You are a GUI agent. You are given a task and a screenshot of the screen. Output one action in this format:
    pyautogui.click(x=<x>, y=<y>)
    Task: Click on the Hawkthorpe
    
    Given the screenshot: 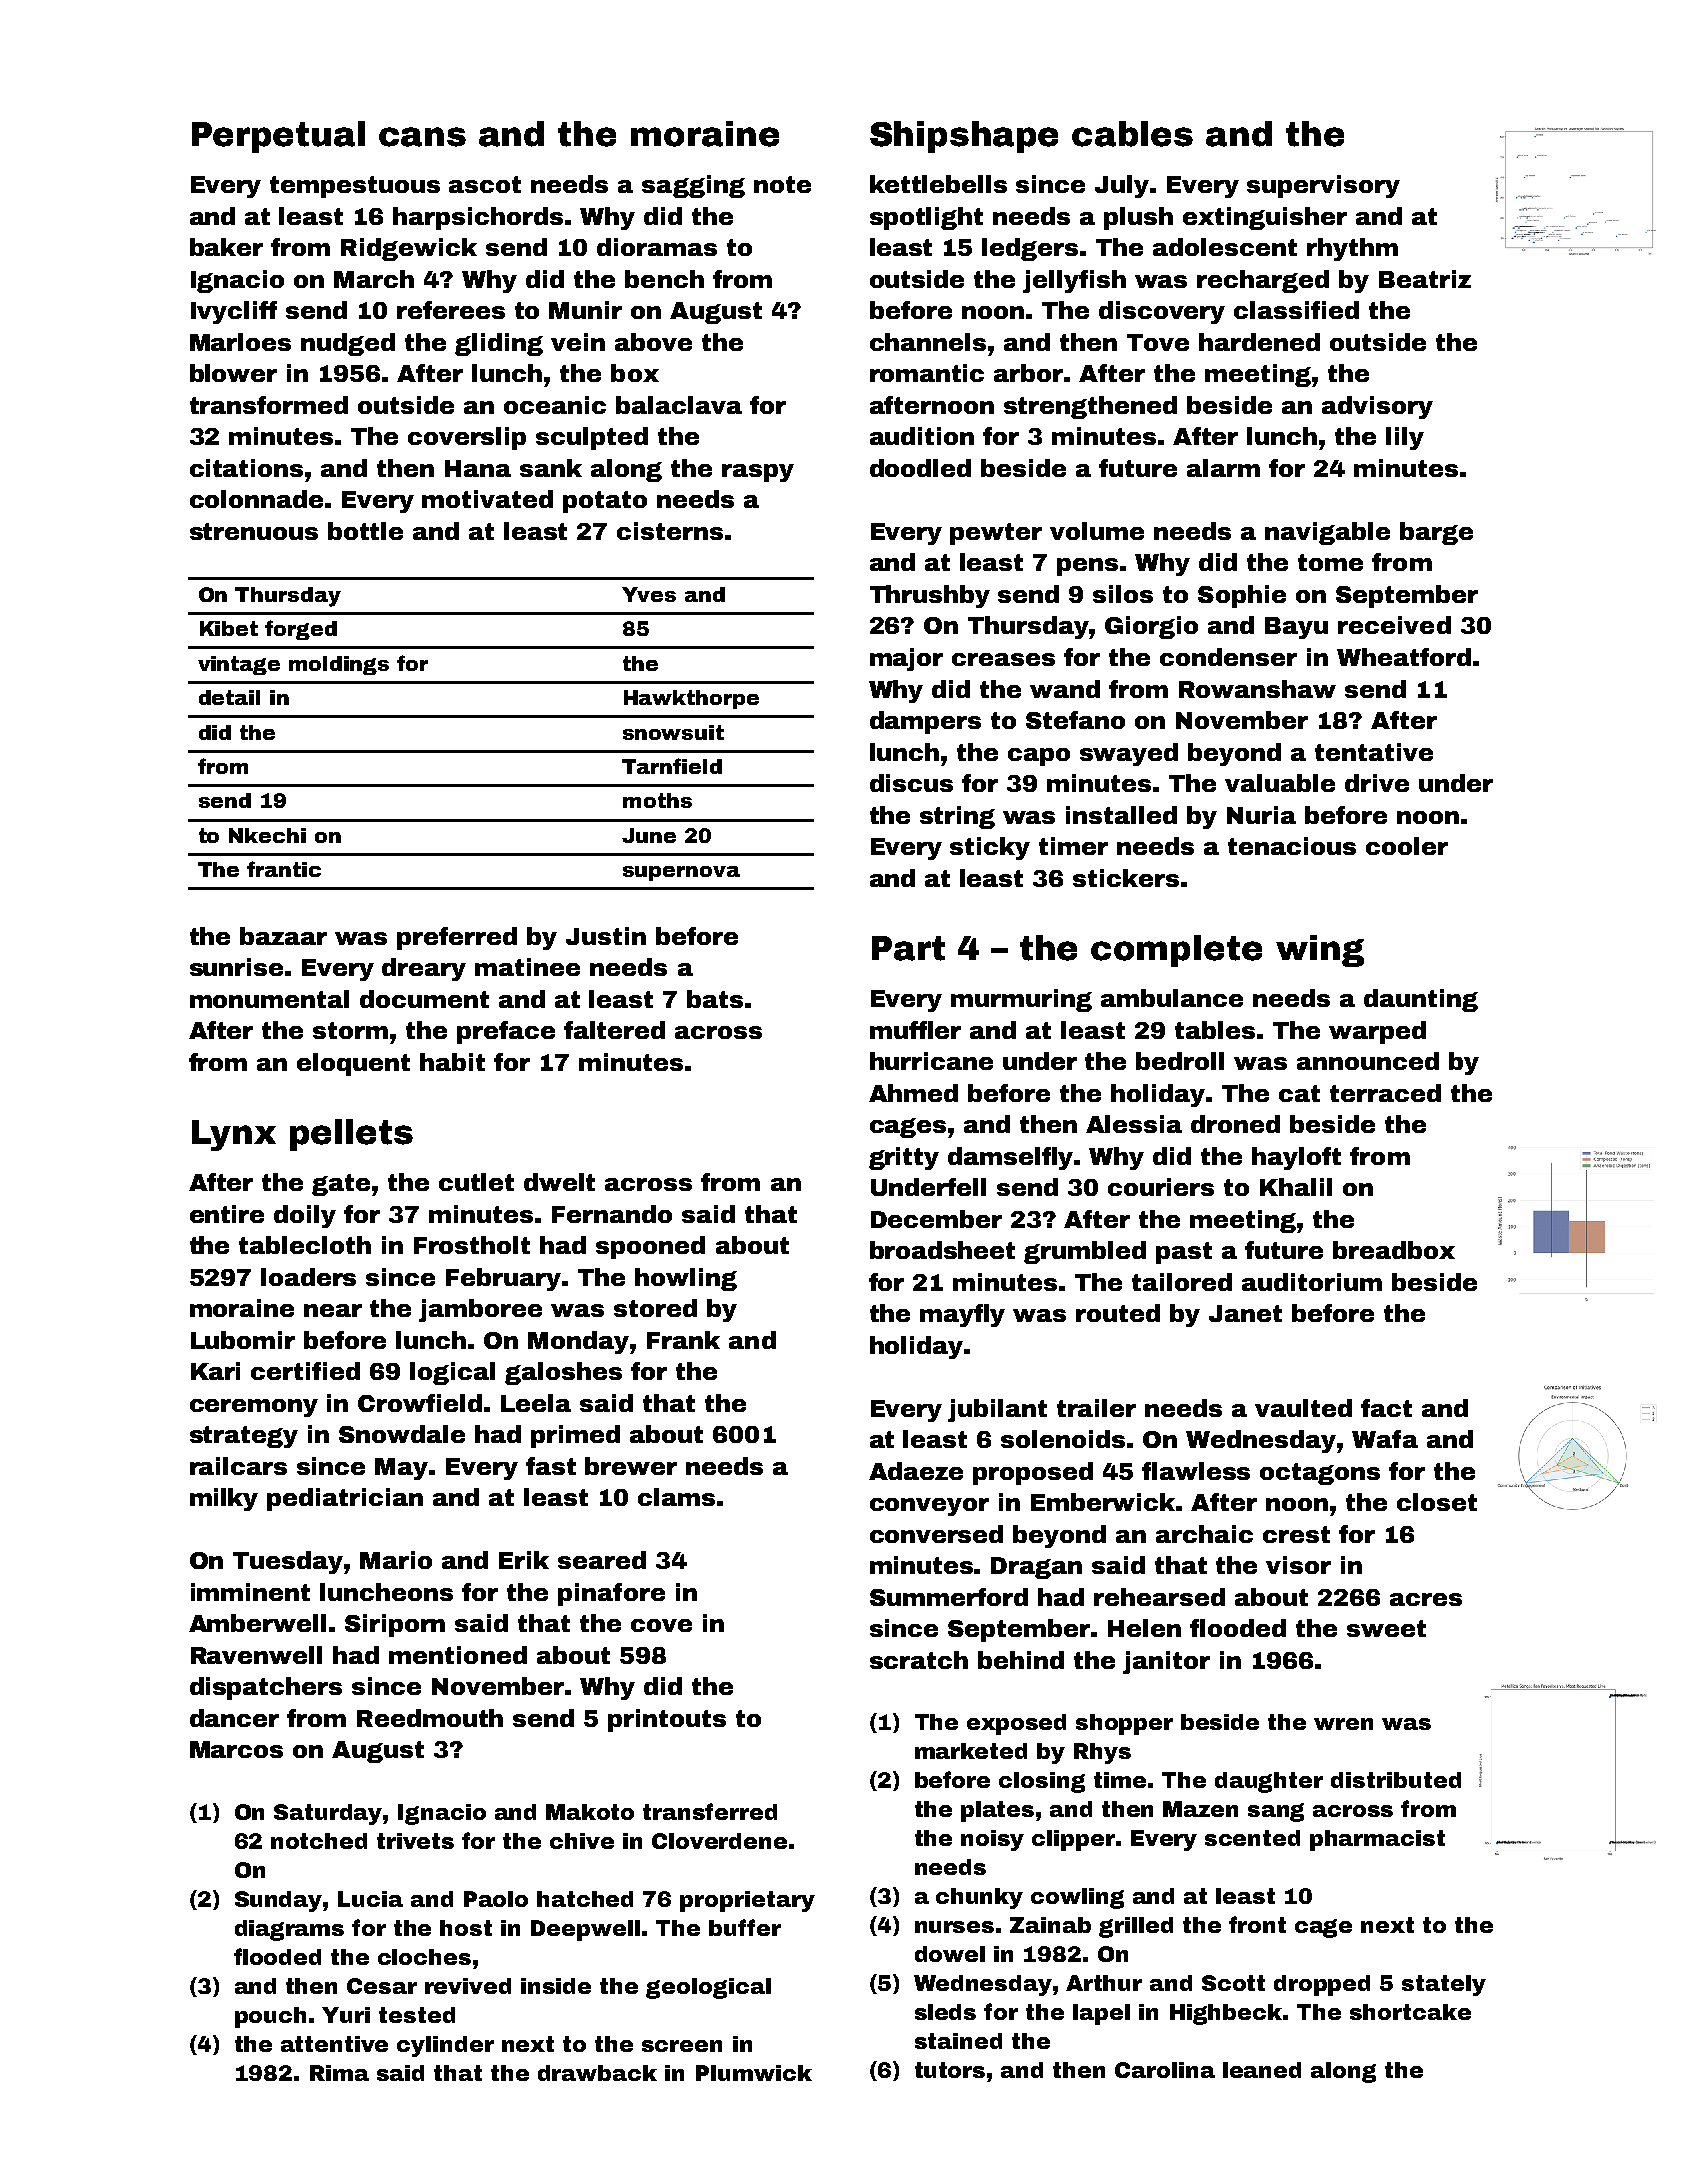 What is the action you would take?
    pyautogui.click(x=691, y=699)
